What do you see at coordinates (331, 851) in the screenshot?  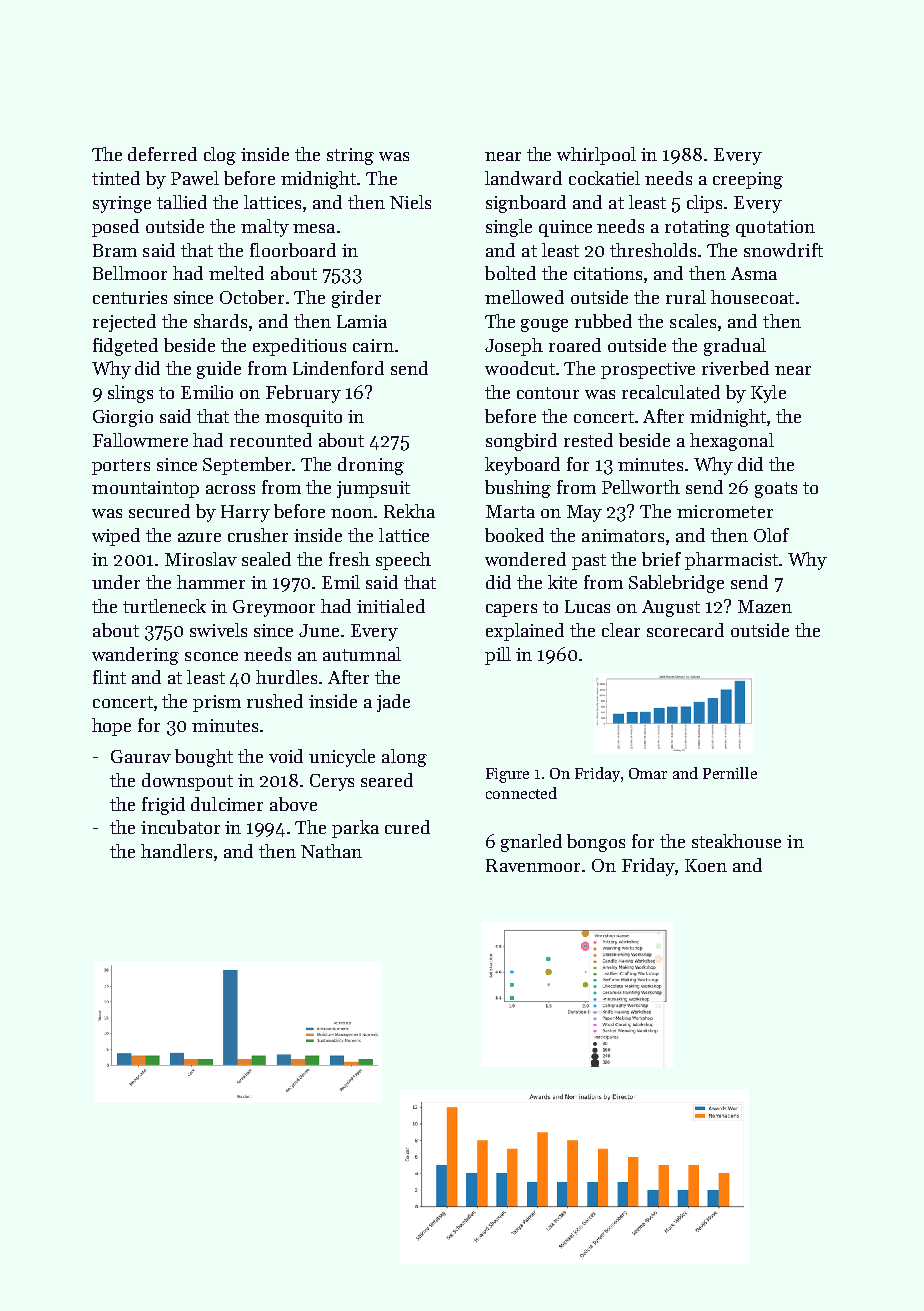 I see `Nathan` at bounding box center [331, 851].
